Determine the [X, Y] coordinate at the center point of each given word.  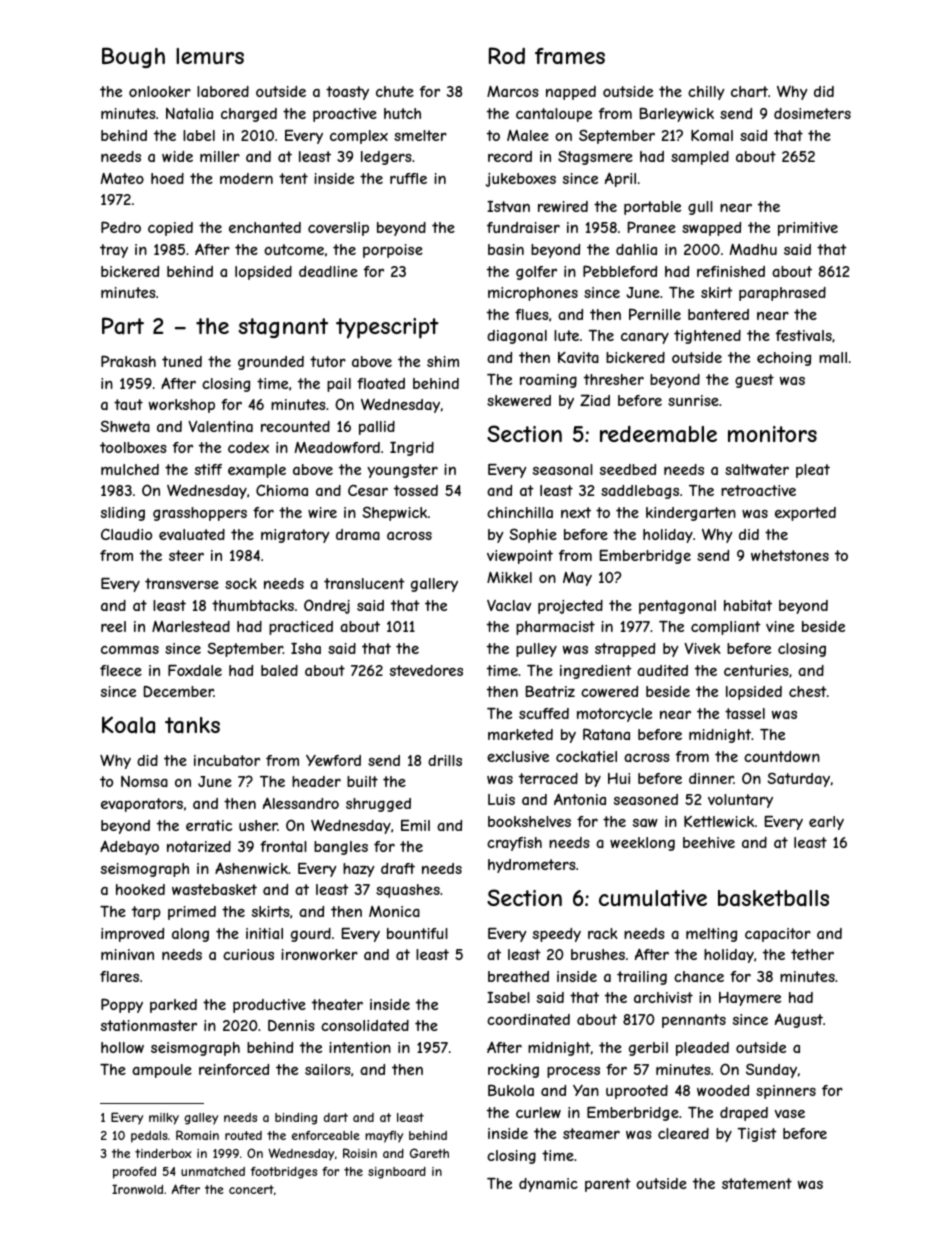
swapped [711, 229]
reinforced [234, 1069]
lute [566, 335]
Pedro [121, 227]
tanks [192, 725]
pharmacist [555, 628]
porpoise [393, 251]
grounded [271, 363]
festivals [804, 335]
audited [662, 670]
